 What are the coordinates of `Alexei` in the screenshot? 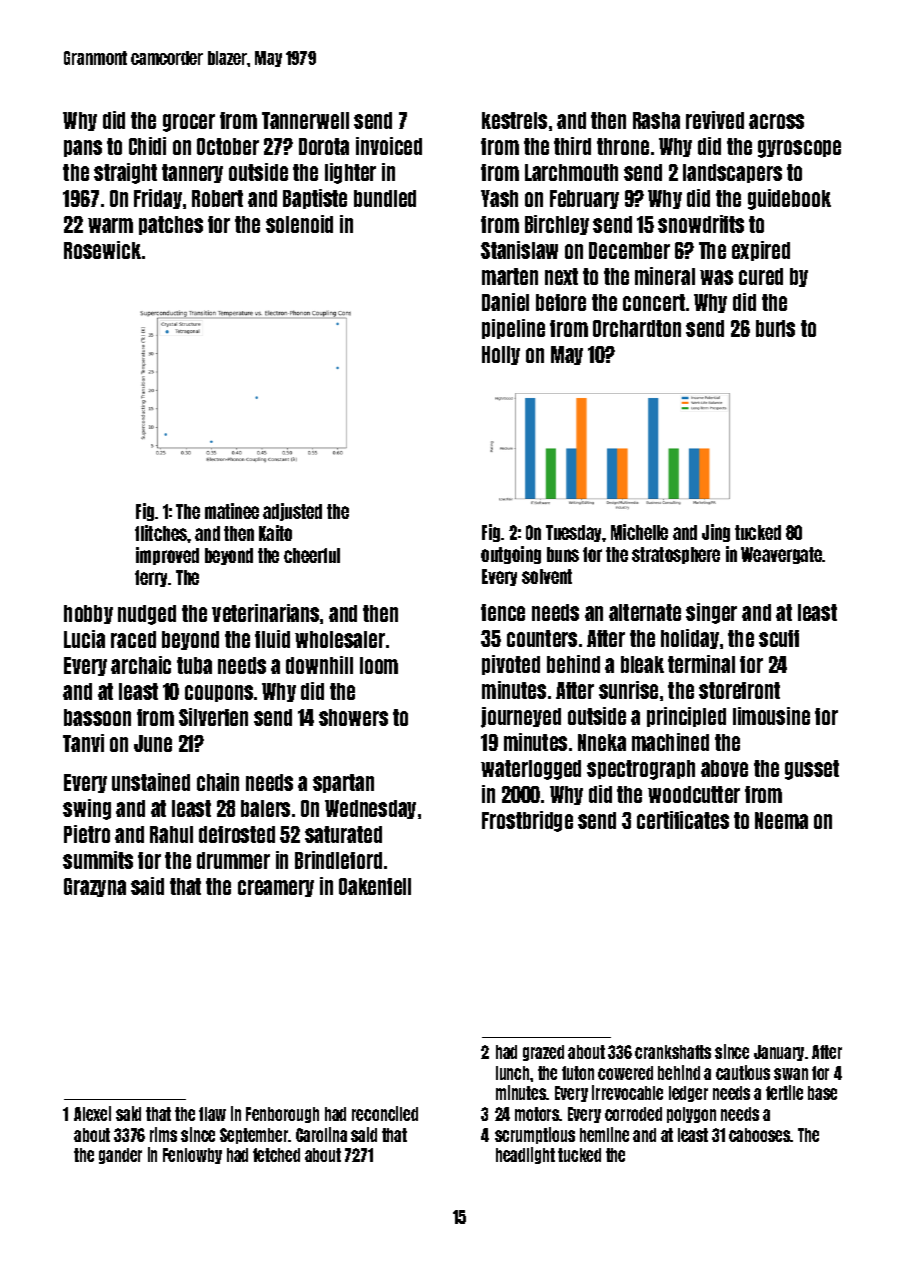 It's located at (92, 1113).
